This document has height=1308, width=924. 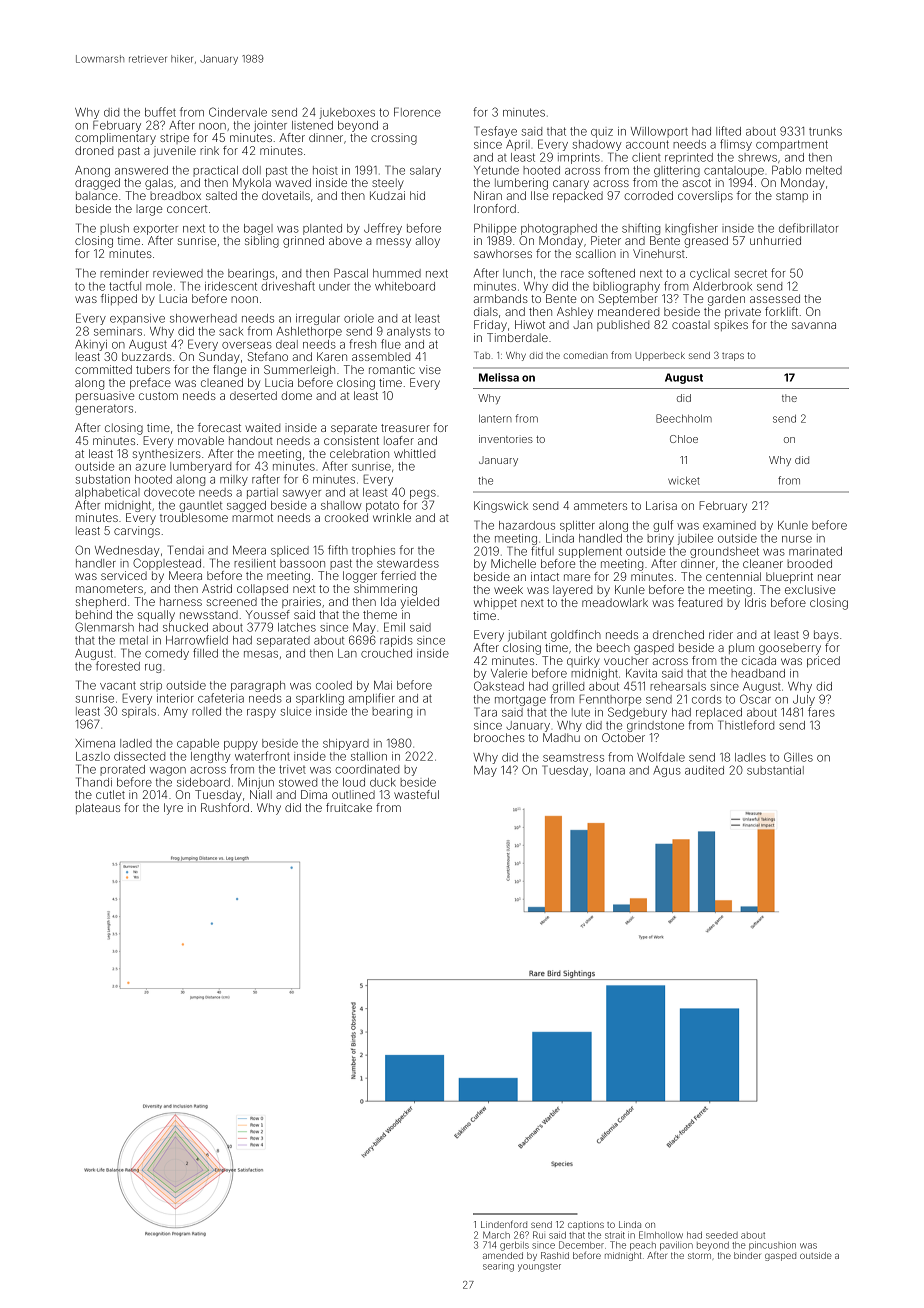 What do you see at coordinates (416, 794) in the document?
I see `wasteful` at bounding box center [416, 794].
